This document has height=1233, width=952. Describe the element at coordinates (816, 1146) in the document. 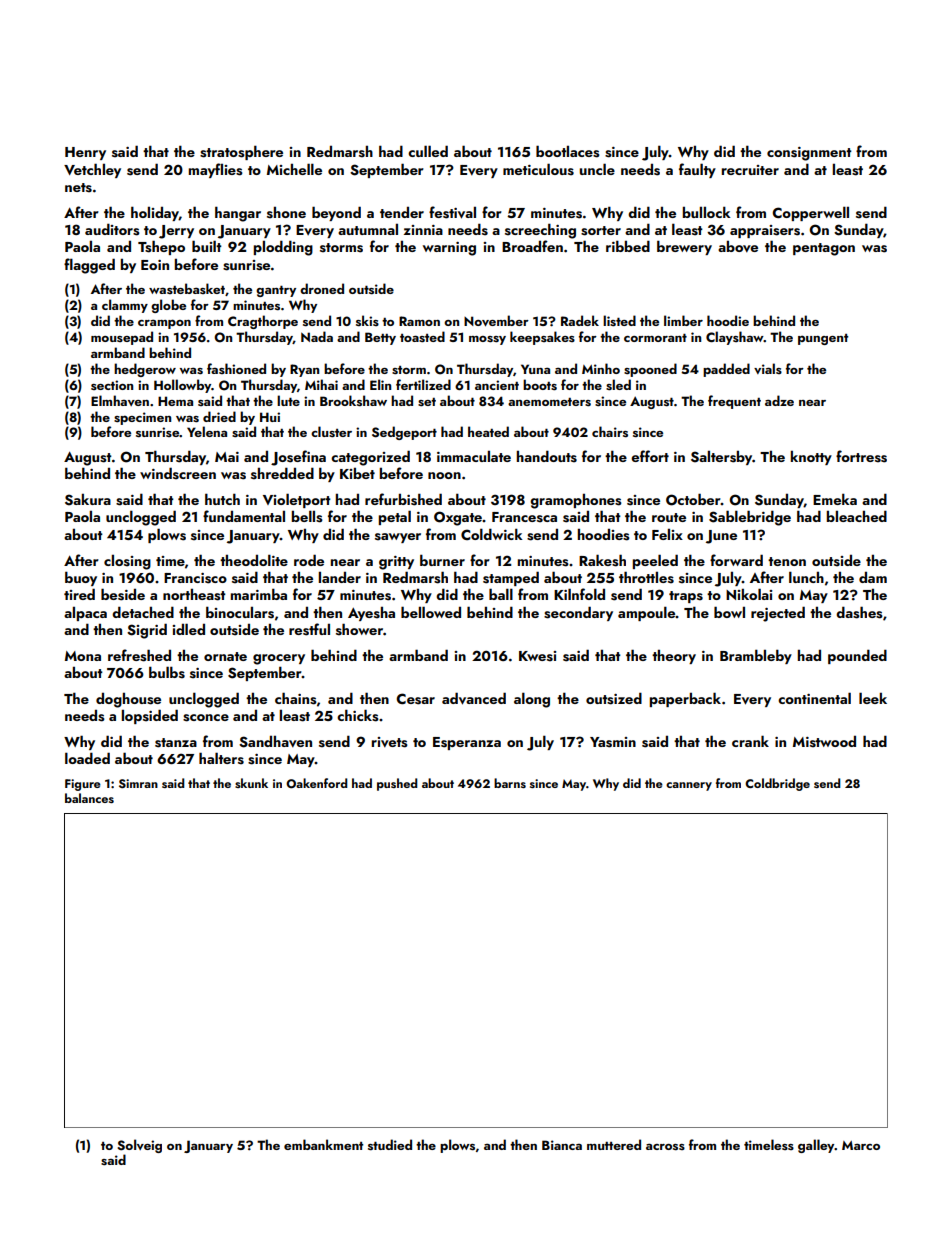

I see `galley` at that location.
